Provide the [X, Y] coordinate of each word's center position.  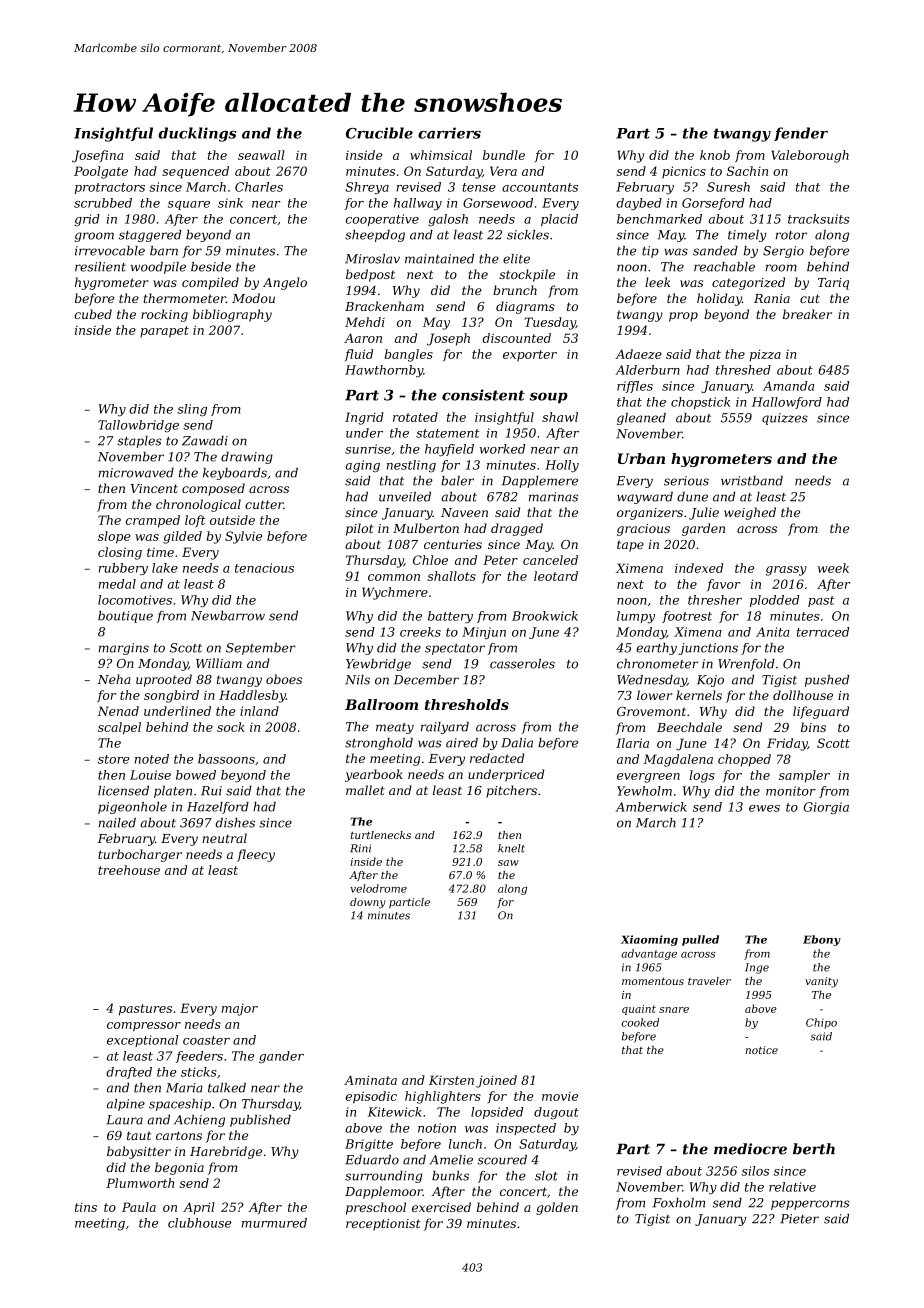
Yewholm [644, 791]
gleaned [641, 419]
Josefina [98, 156]
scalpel [119, 728]
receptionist [383, 1225]
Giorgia [826, 808]
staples [139, 442]
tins [86, 1207]
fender [801, 134]
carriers [449, 133]
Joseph [448, 339]
